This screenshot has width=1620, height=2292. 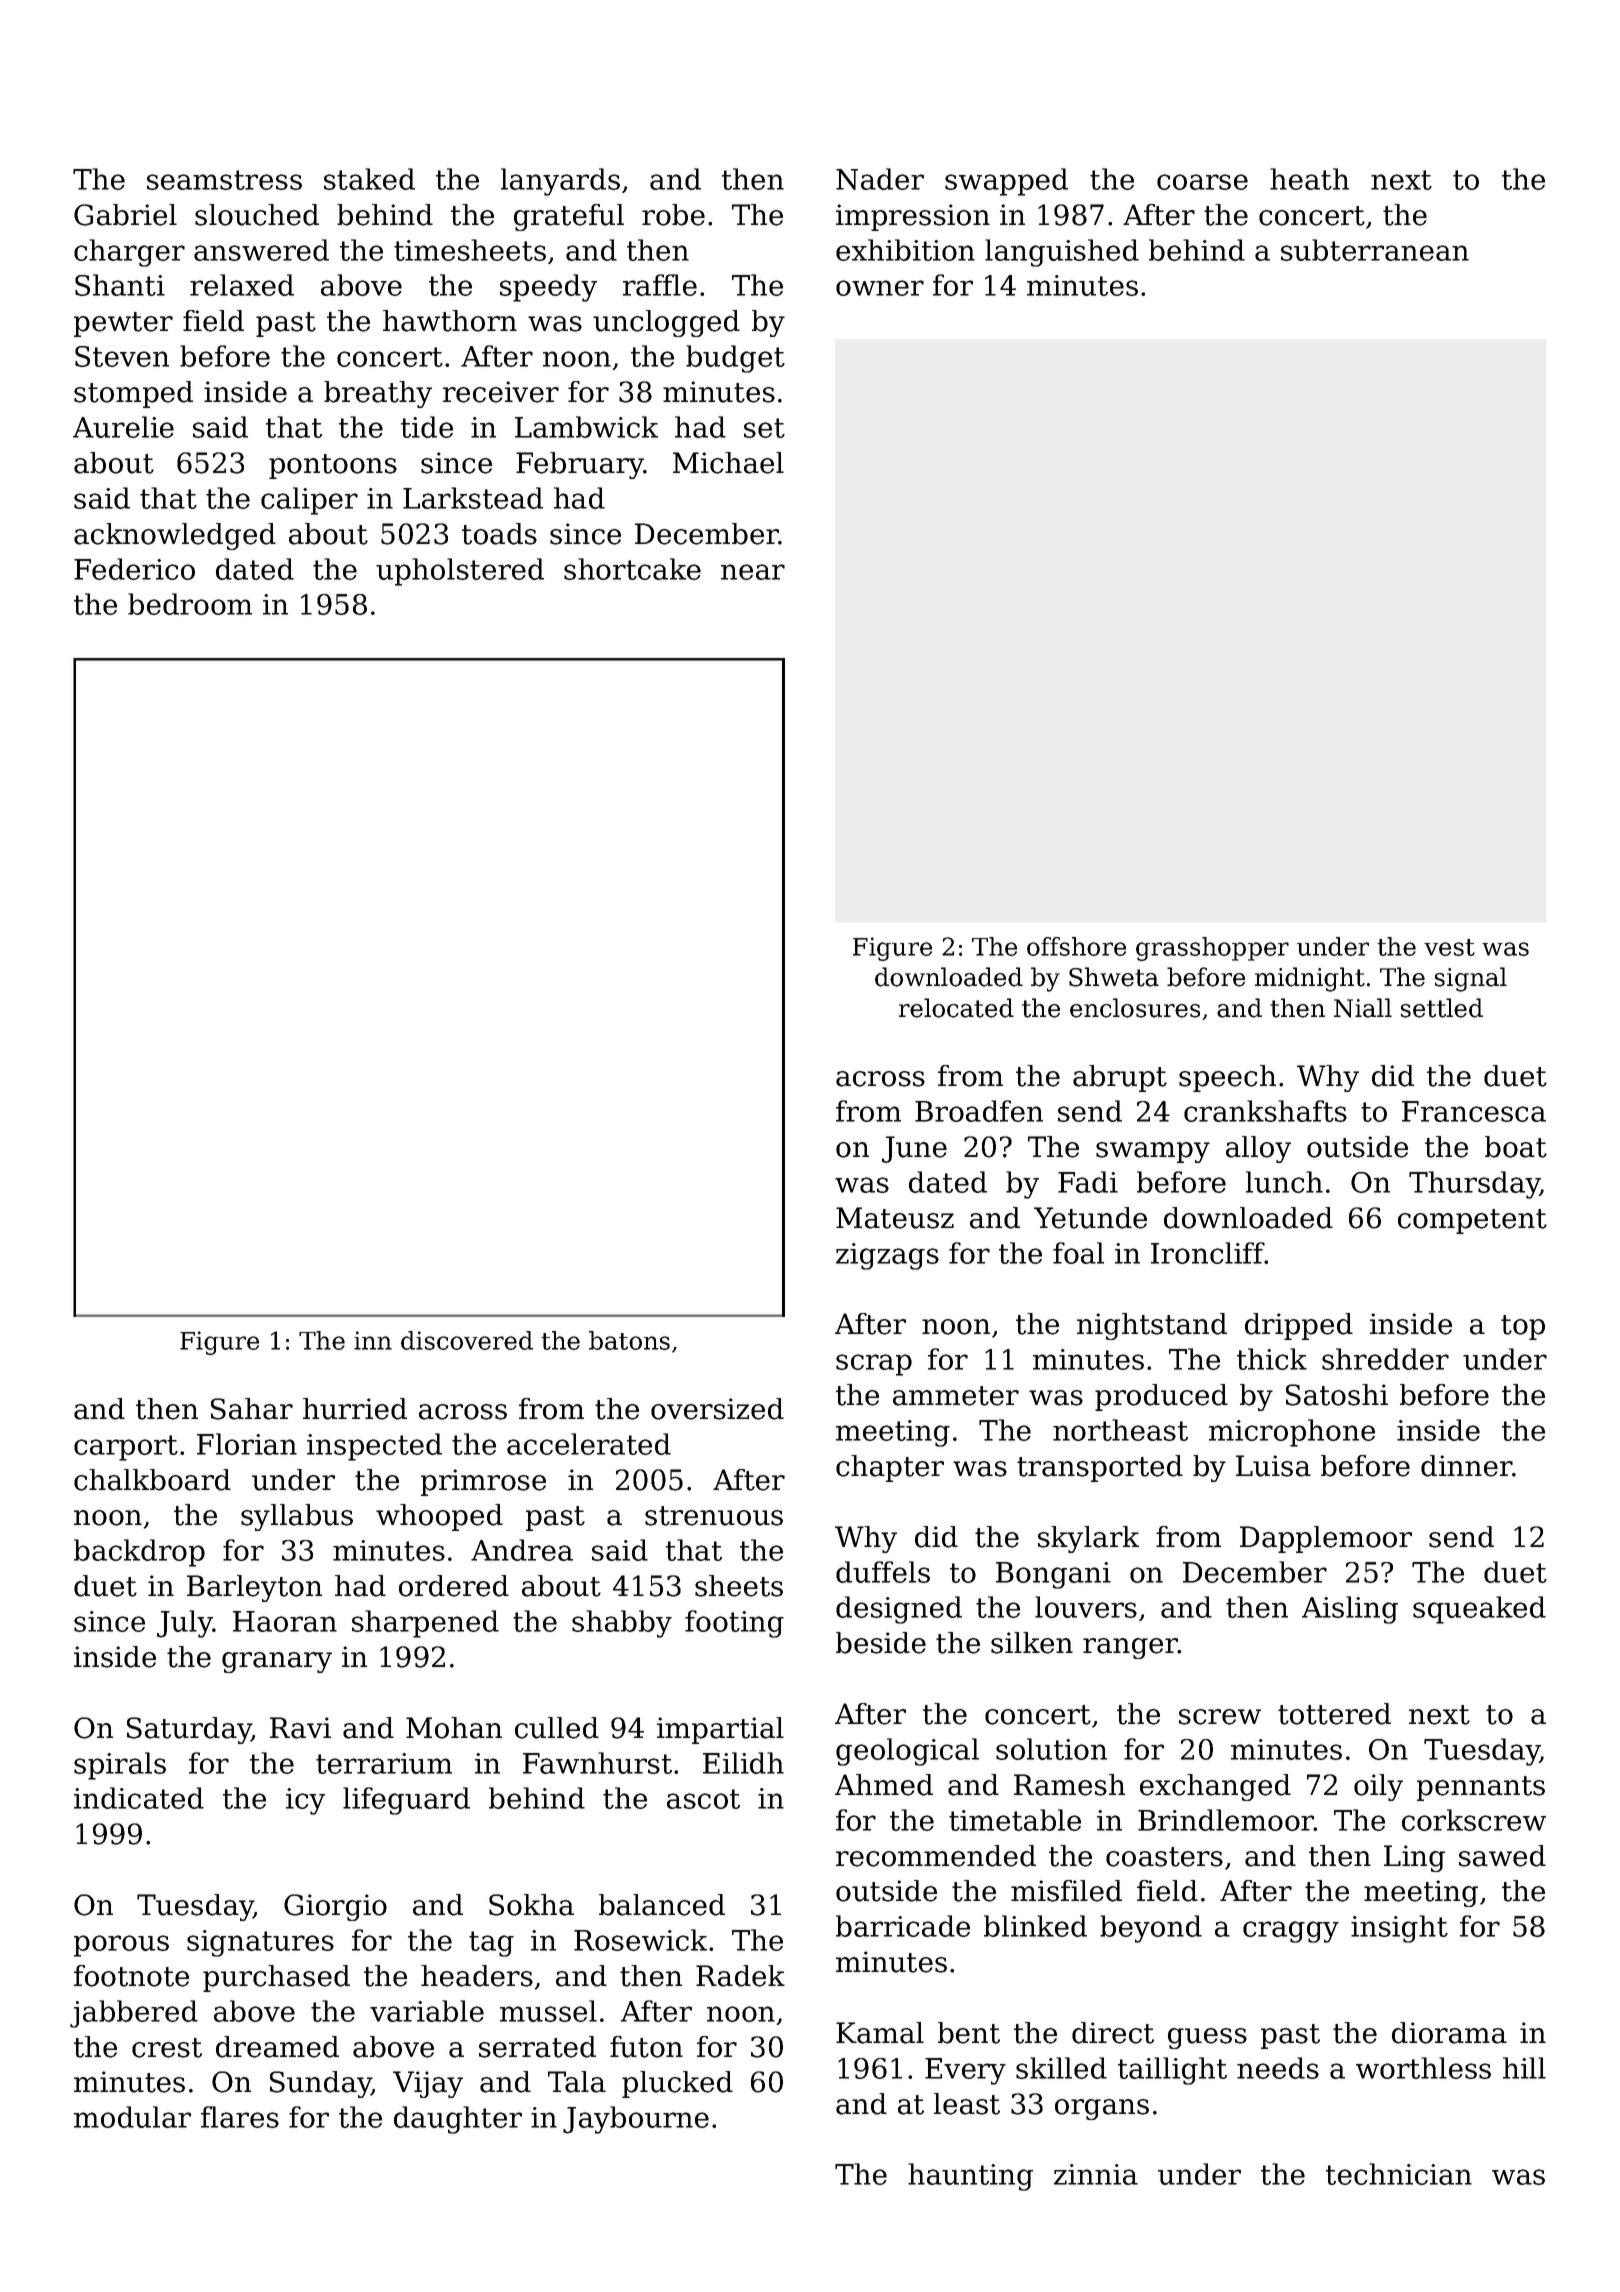 What do you see at coordinates (1375, 250) in the screenshot?
I see `subterranean` at bounding box center [1375, 250].
